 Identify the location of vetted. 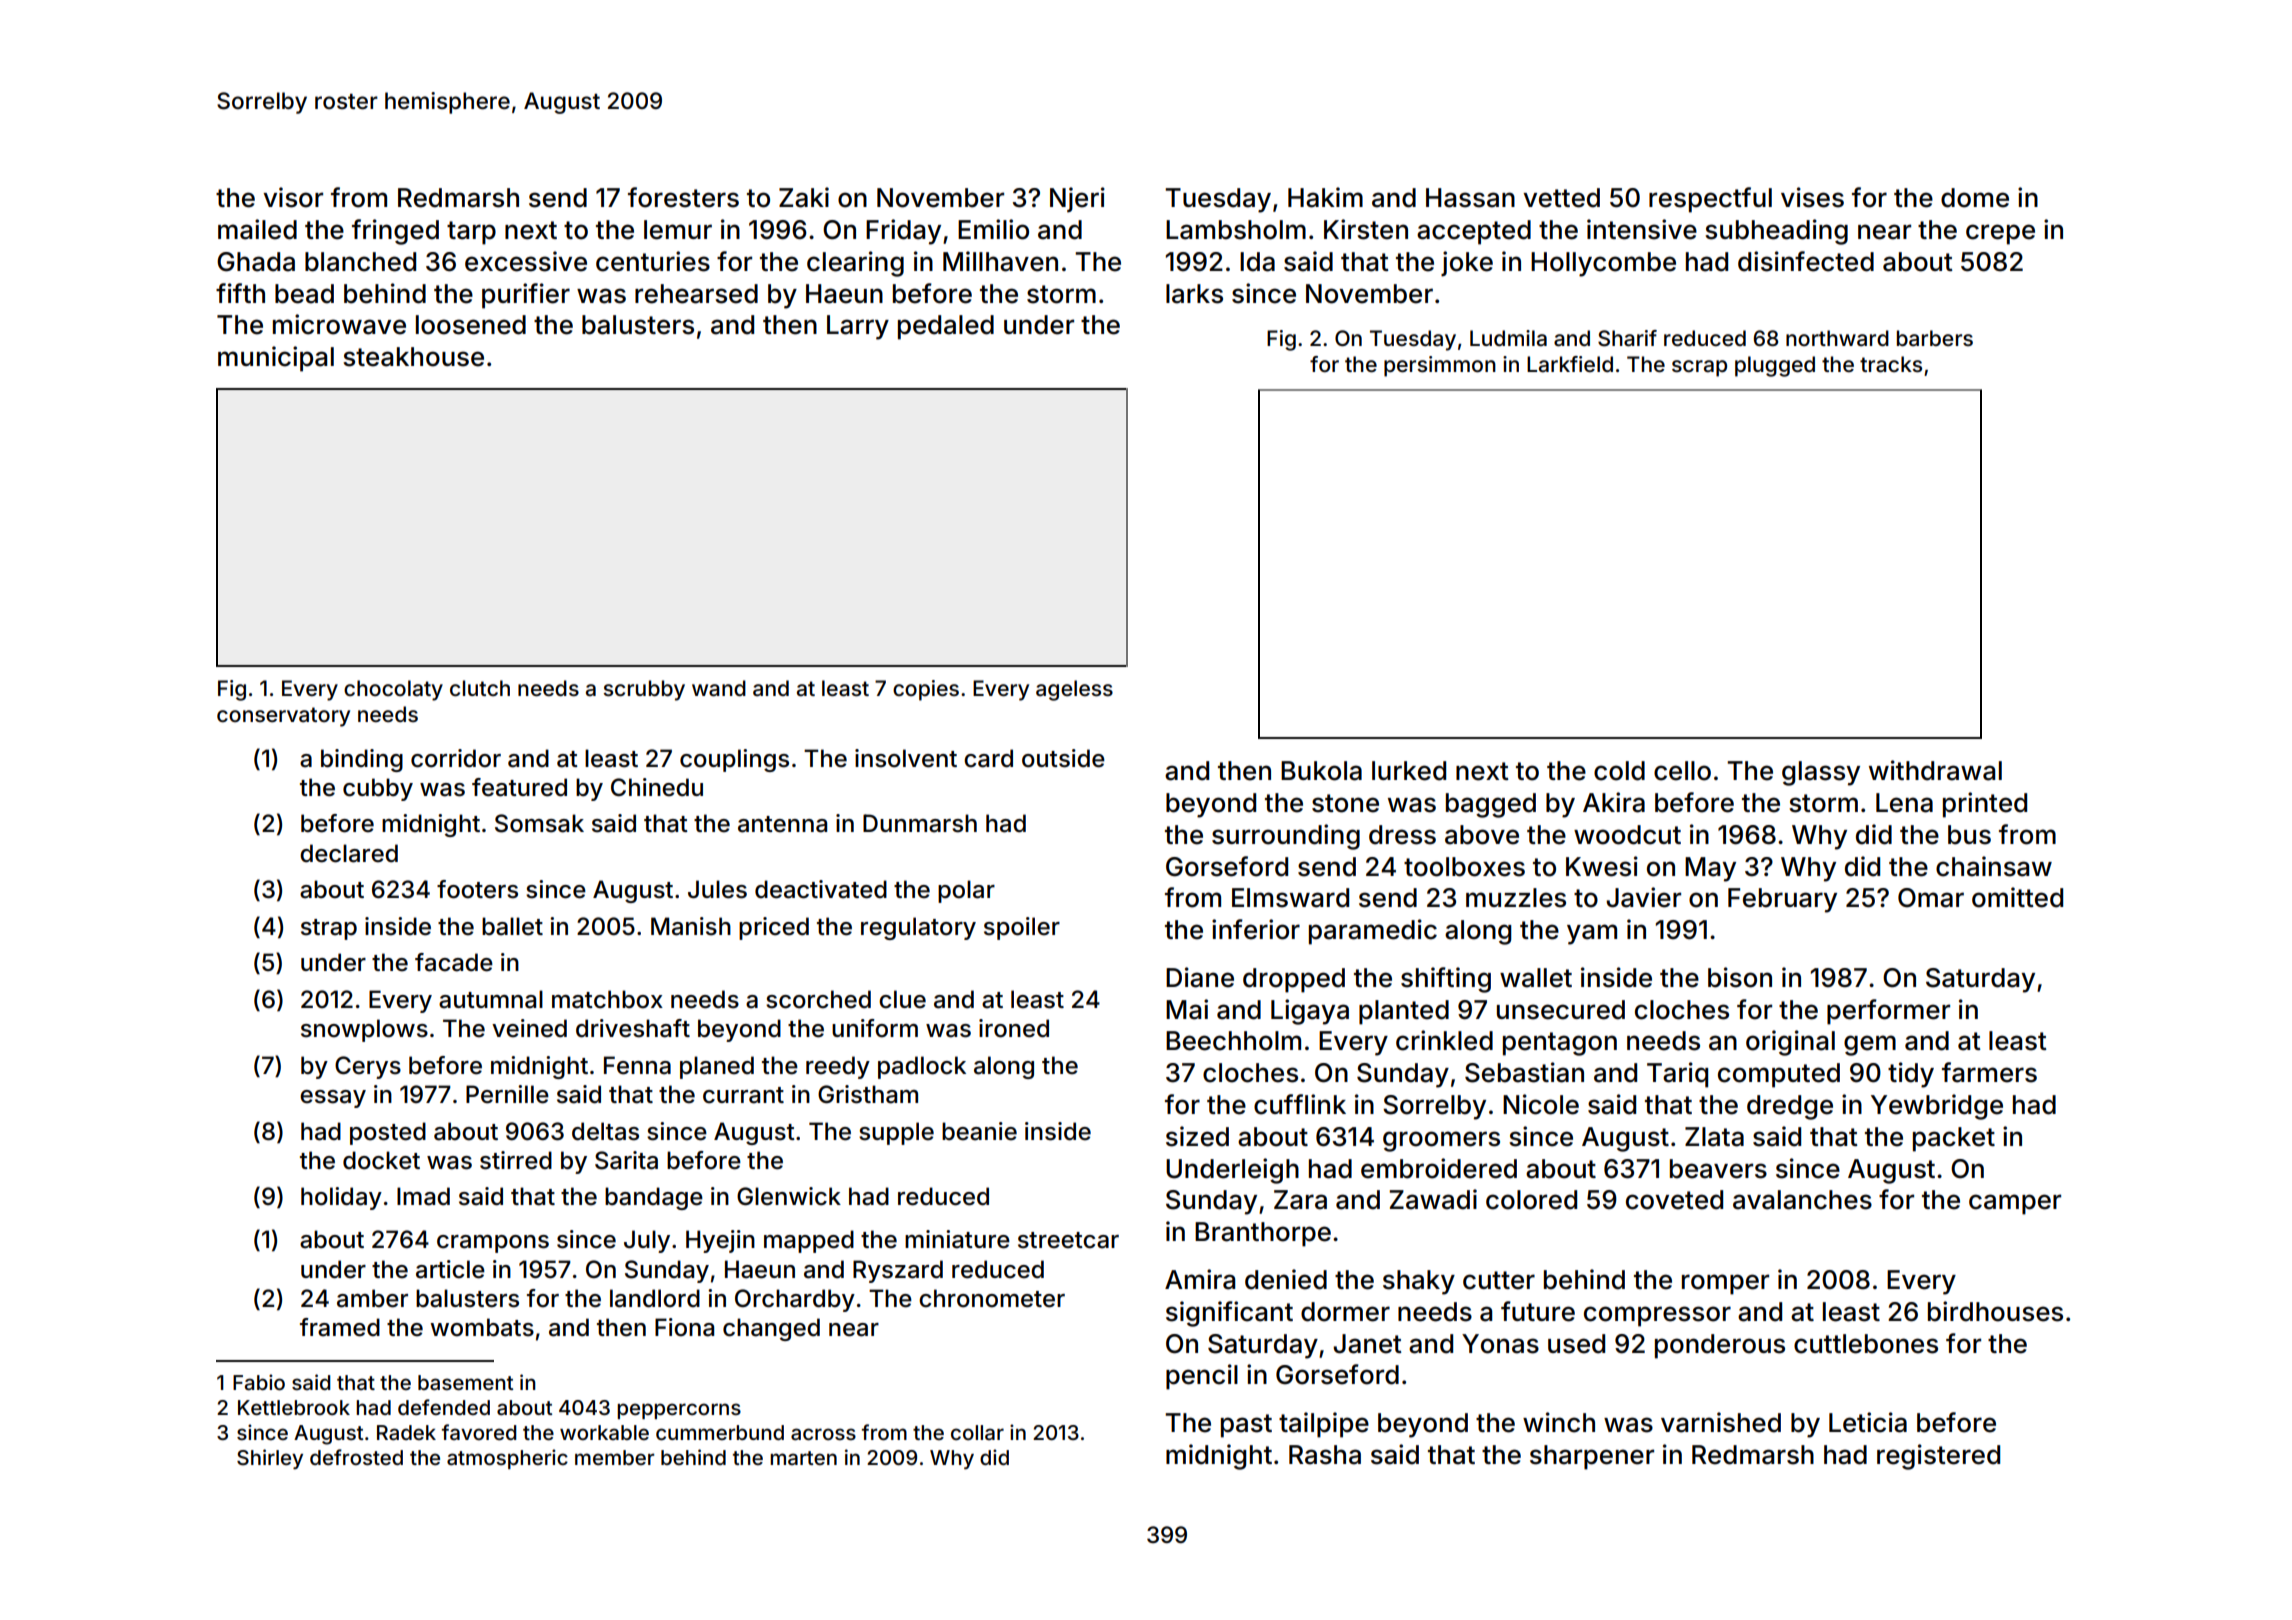
(1561, 198).
